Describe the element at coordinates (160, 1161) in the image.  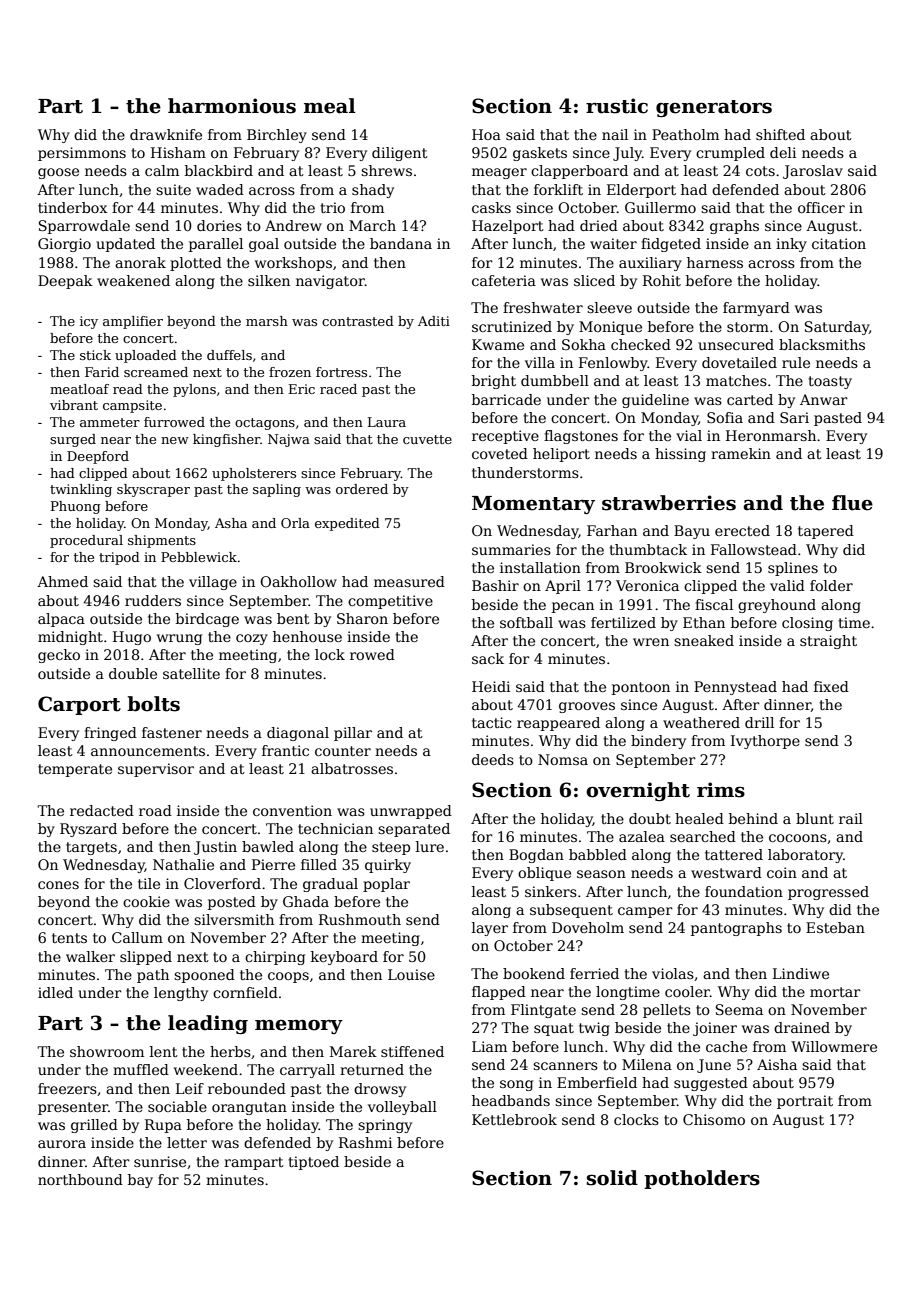
I see `sunrise` at that location.
